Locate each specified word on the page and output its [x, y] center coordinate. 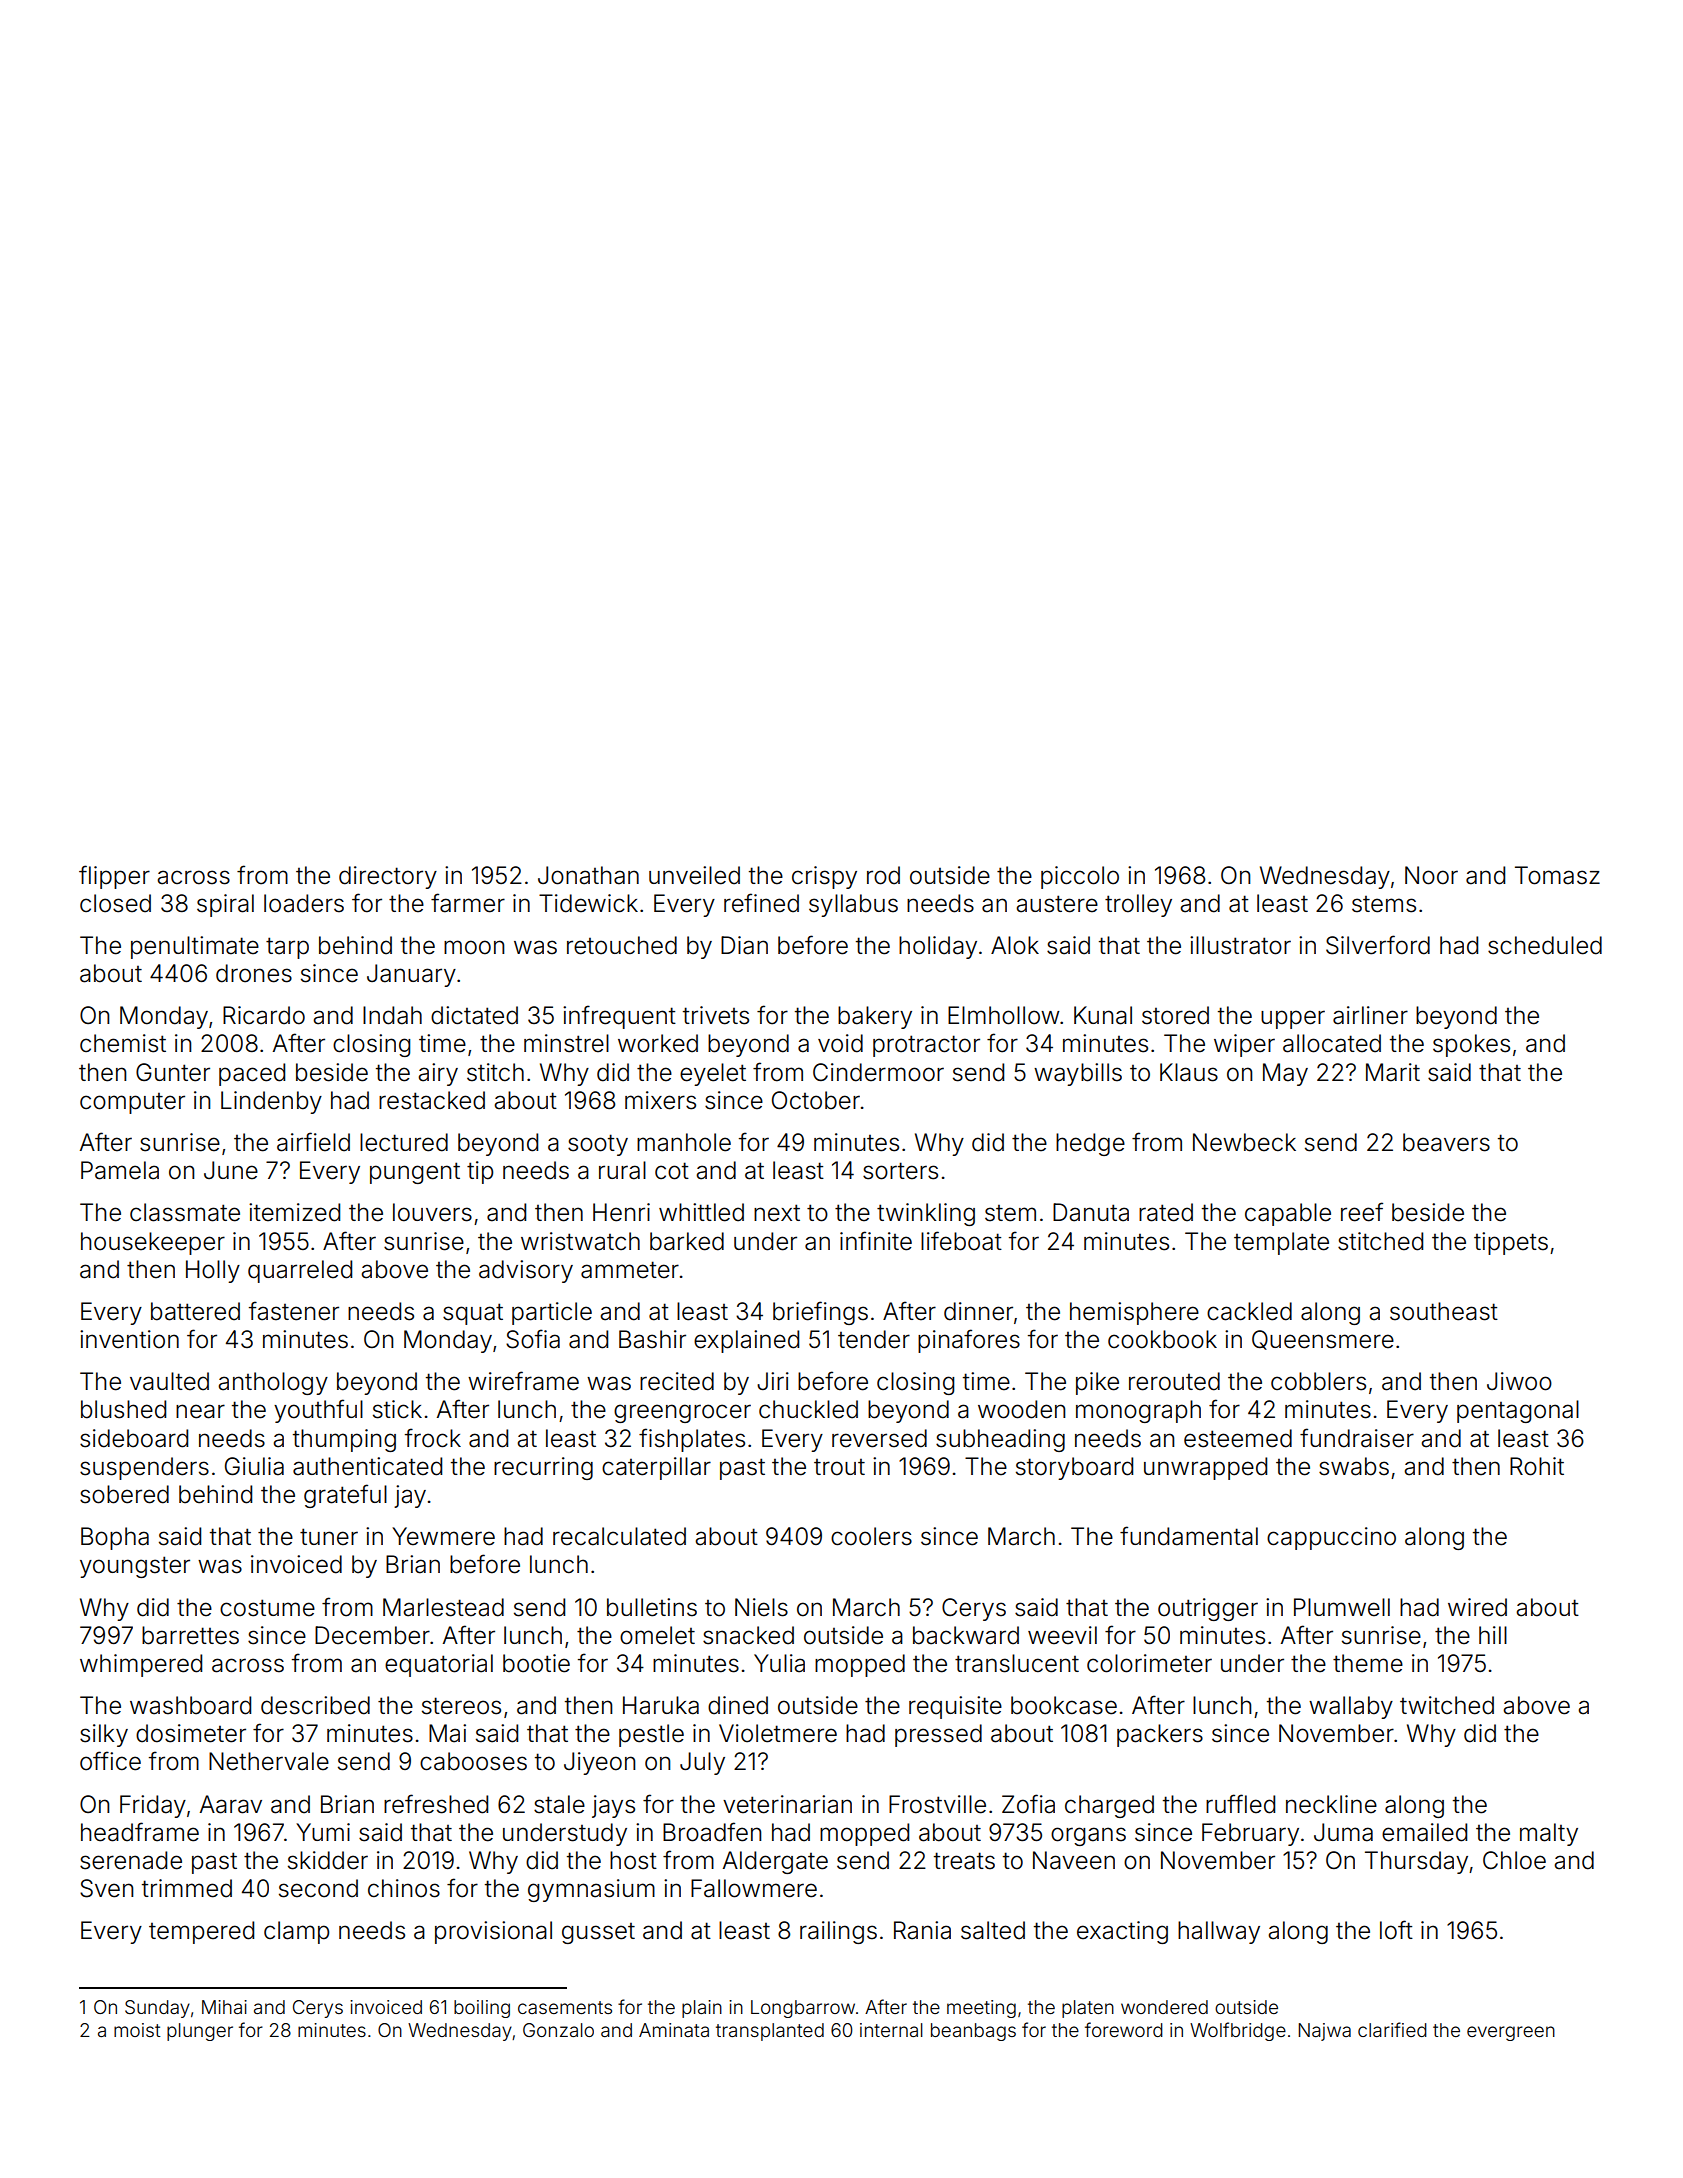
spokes [1471, 1045]
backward [966, 1635]
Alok [1015, 945]
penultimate [195, 947]
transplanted [770, 2032]
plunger [200, 2032]
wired [1477, 1607]
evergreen [1511, 2033]
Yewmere [443, 1536]
